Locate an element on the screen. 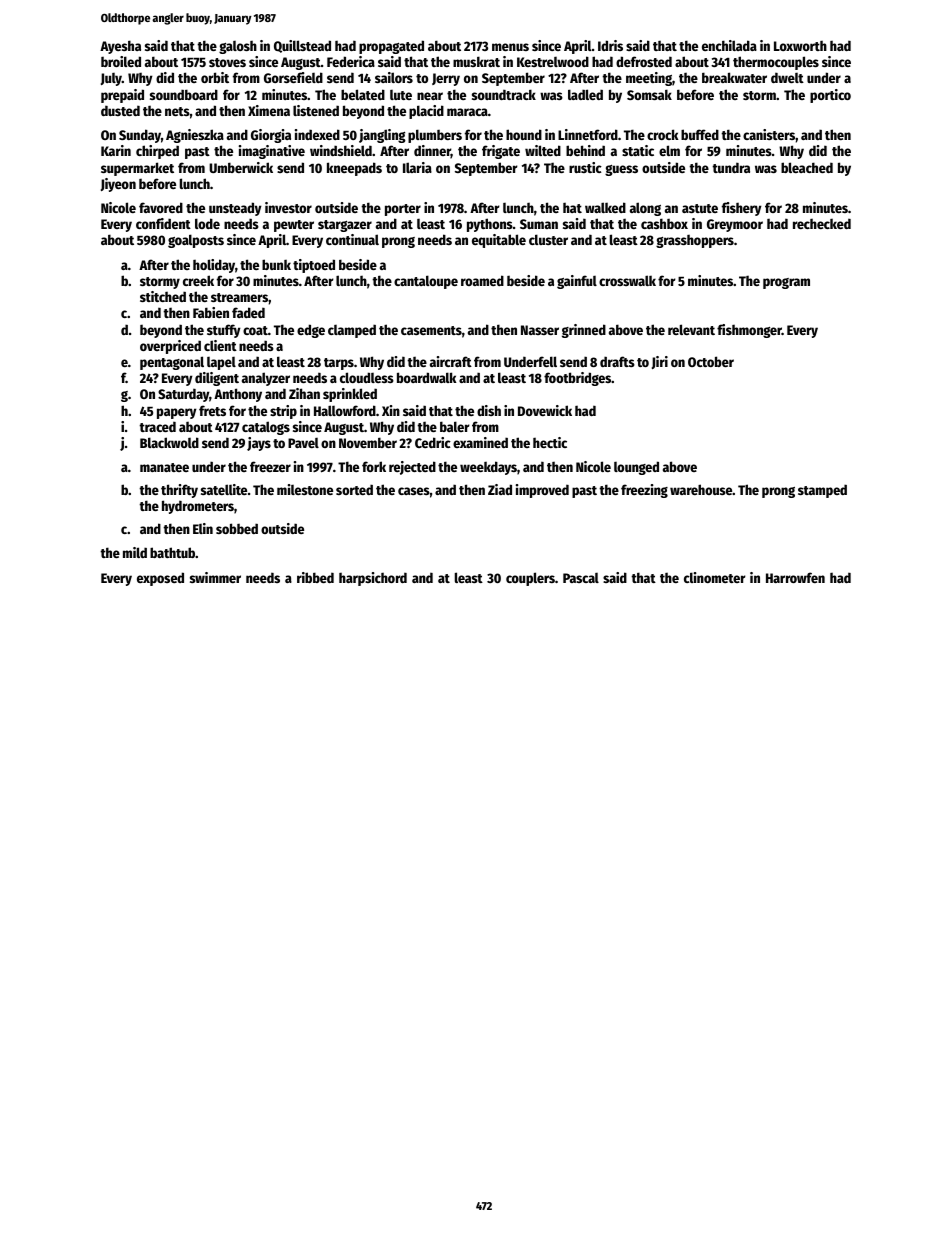  tarps is located at coordinates (339, 364).
